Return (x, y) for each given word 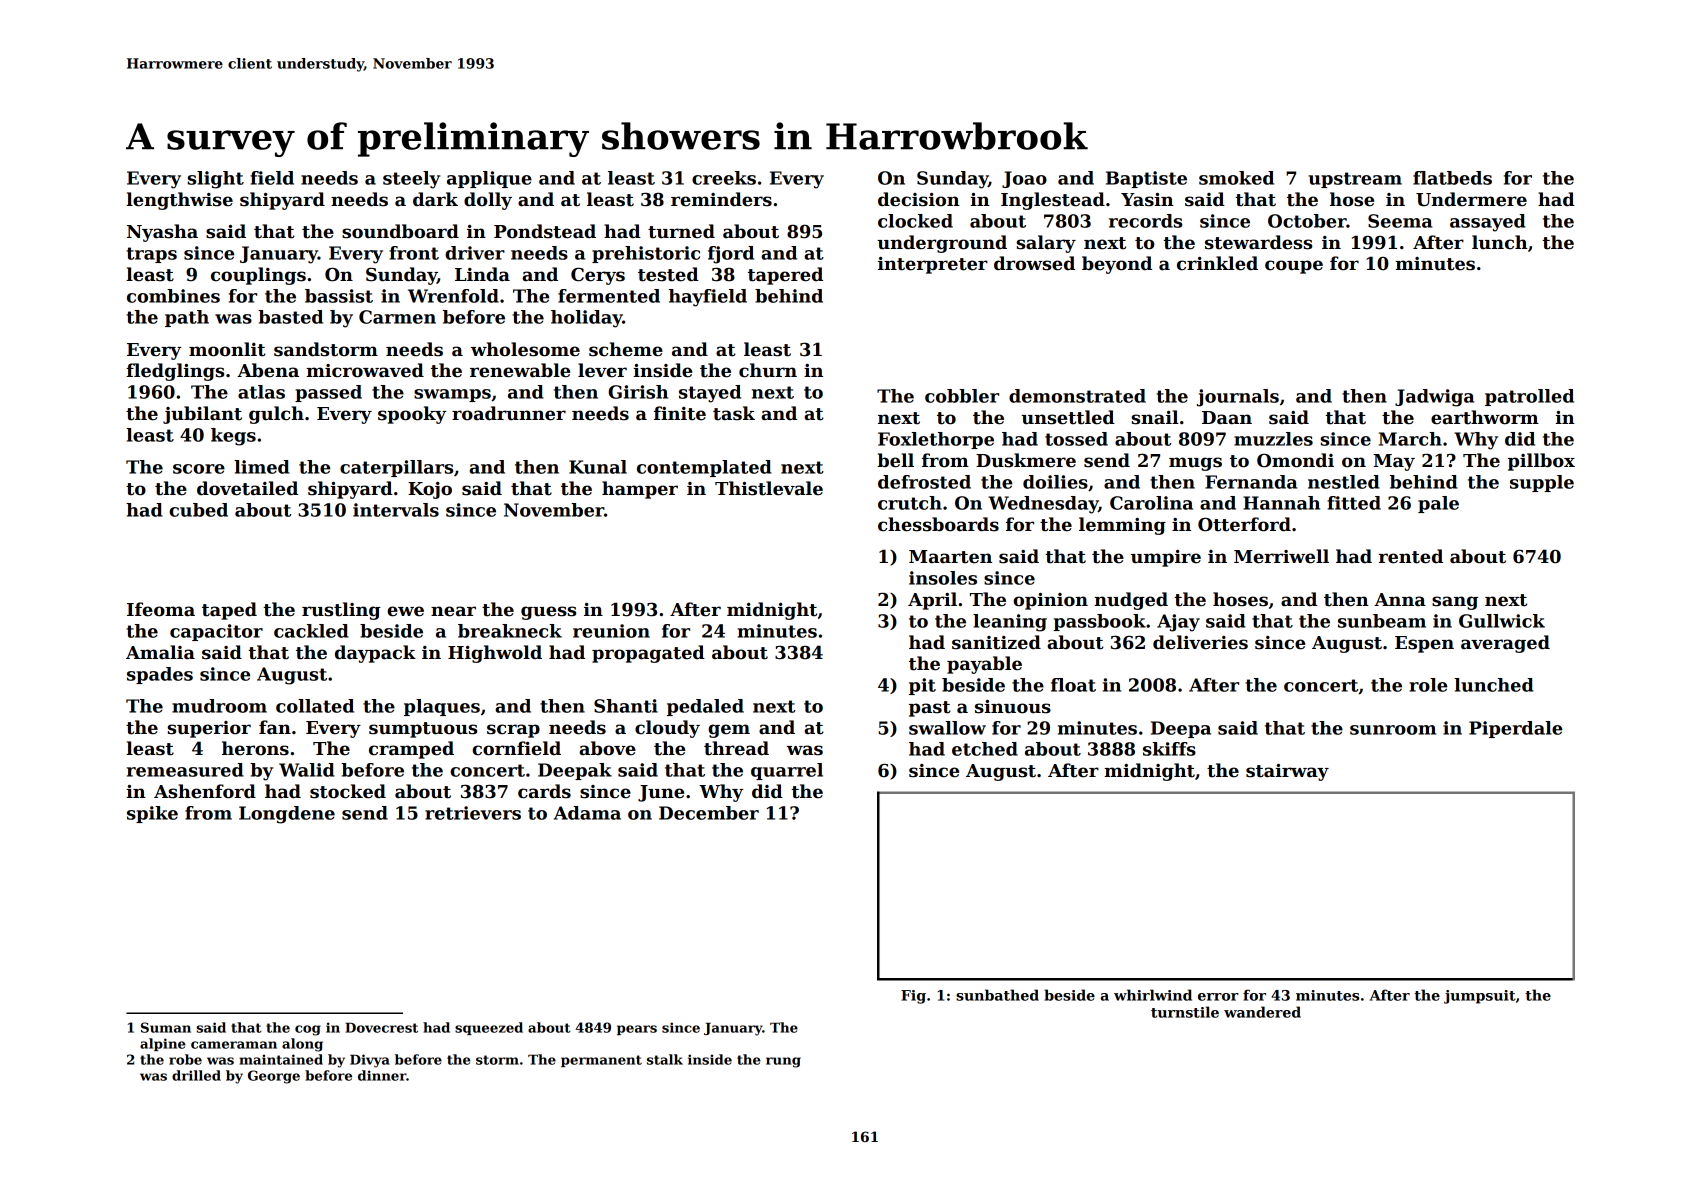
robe (185, 1059)
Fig (913, 997)
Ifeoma (161, 609)
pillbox (1541, 462)
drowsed (1034, 263)
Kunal (598, 467)
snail (1155, 417)
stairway (1287, 772)
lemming (1122, 526)
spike (152, 814)
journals (1238, 398)
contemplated (704, 468)
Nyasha (162, 233)
